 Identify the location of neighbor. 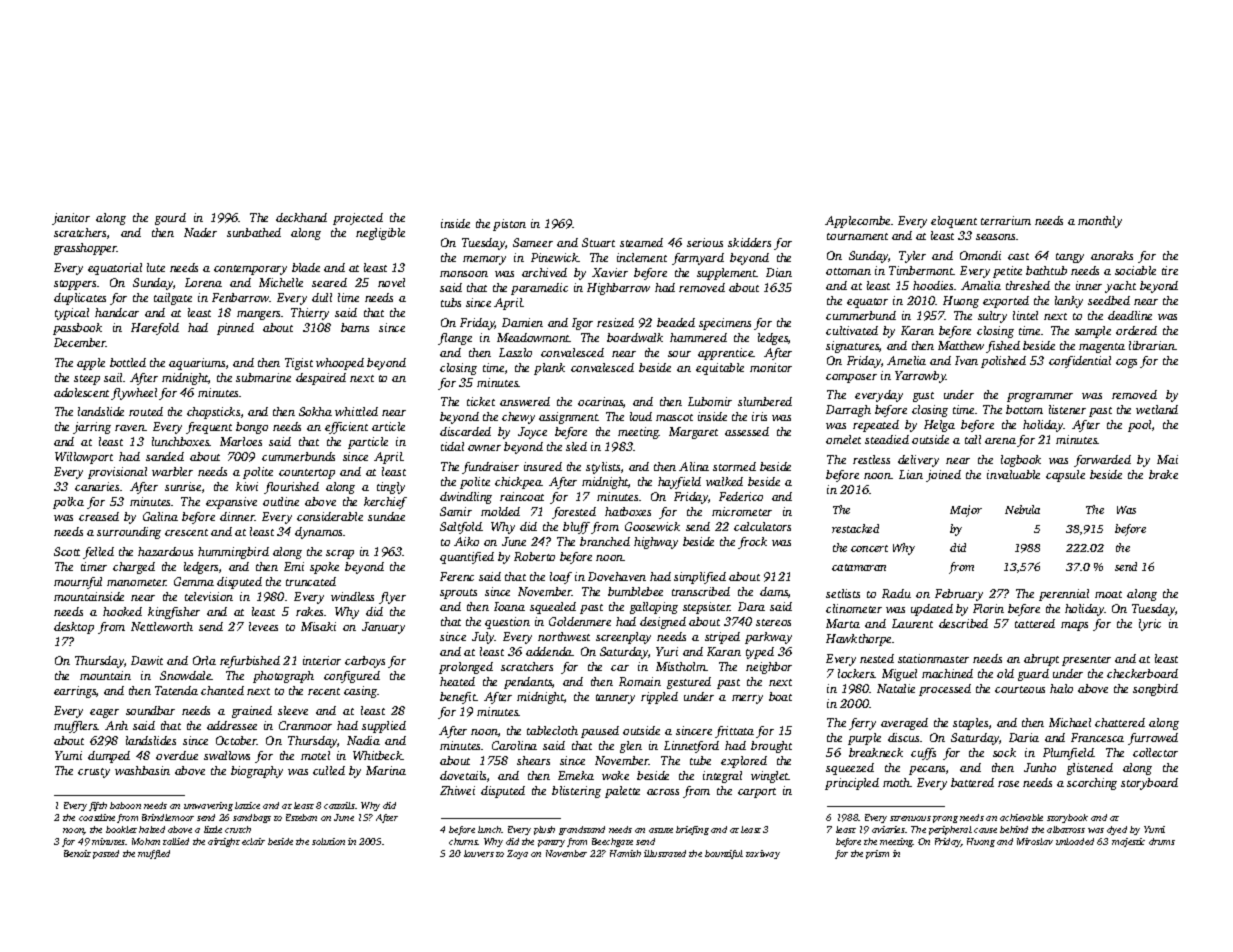
(769, 668).
